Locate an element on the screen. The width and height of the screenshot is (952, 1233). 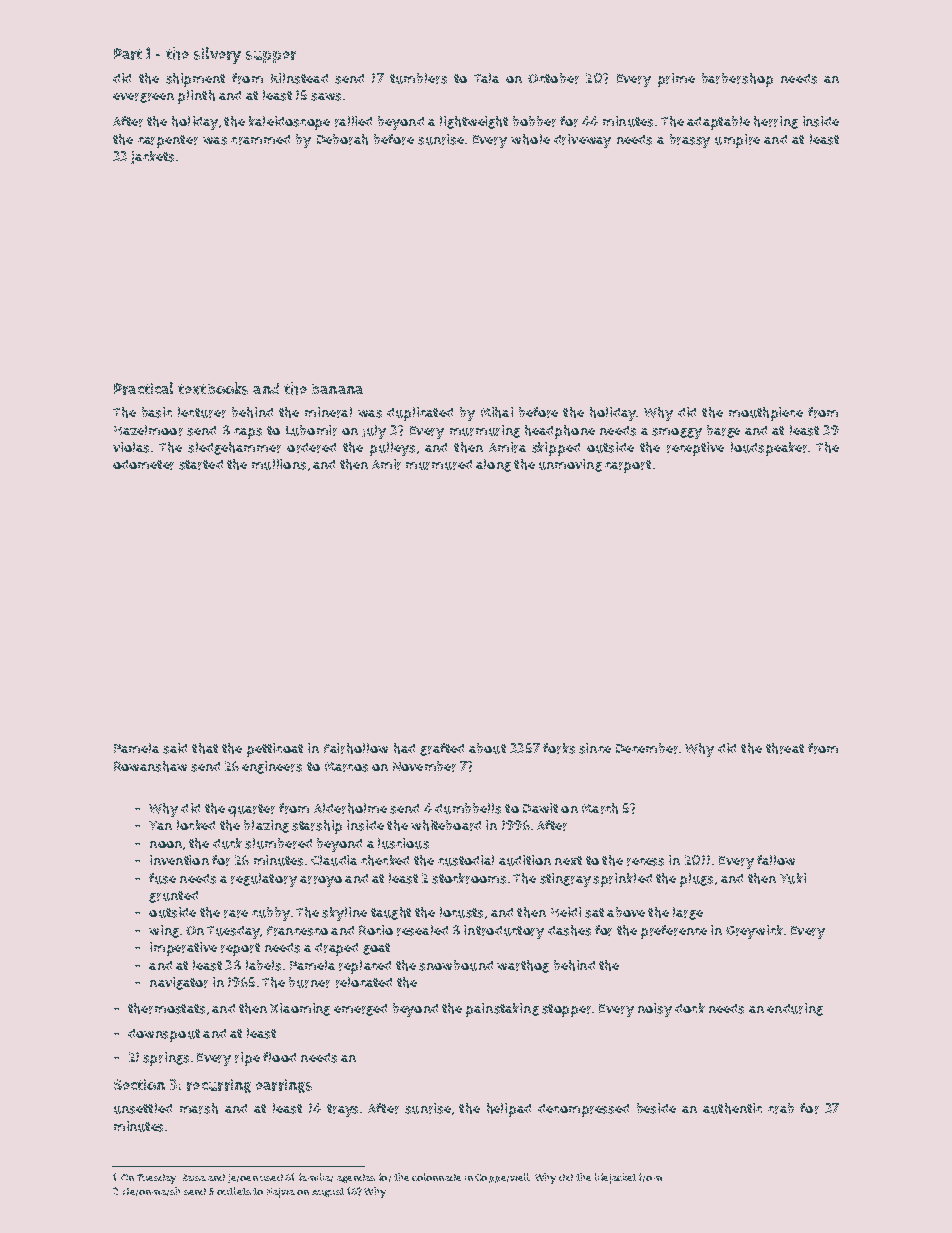
about is located at coordinates (487, 748).
